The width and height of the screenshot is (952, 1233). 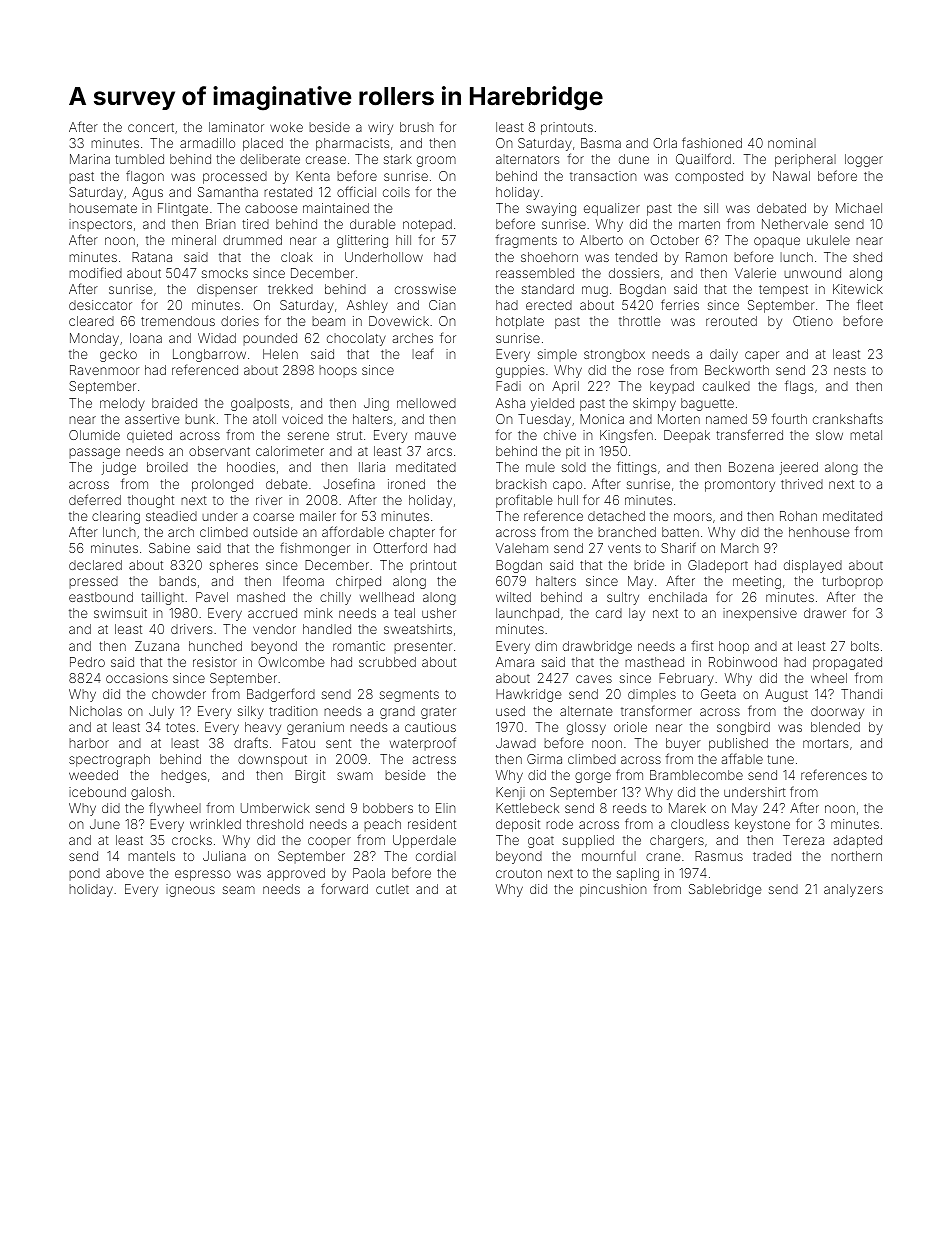 I want to click on Michael, so click(x=859, y=208).
